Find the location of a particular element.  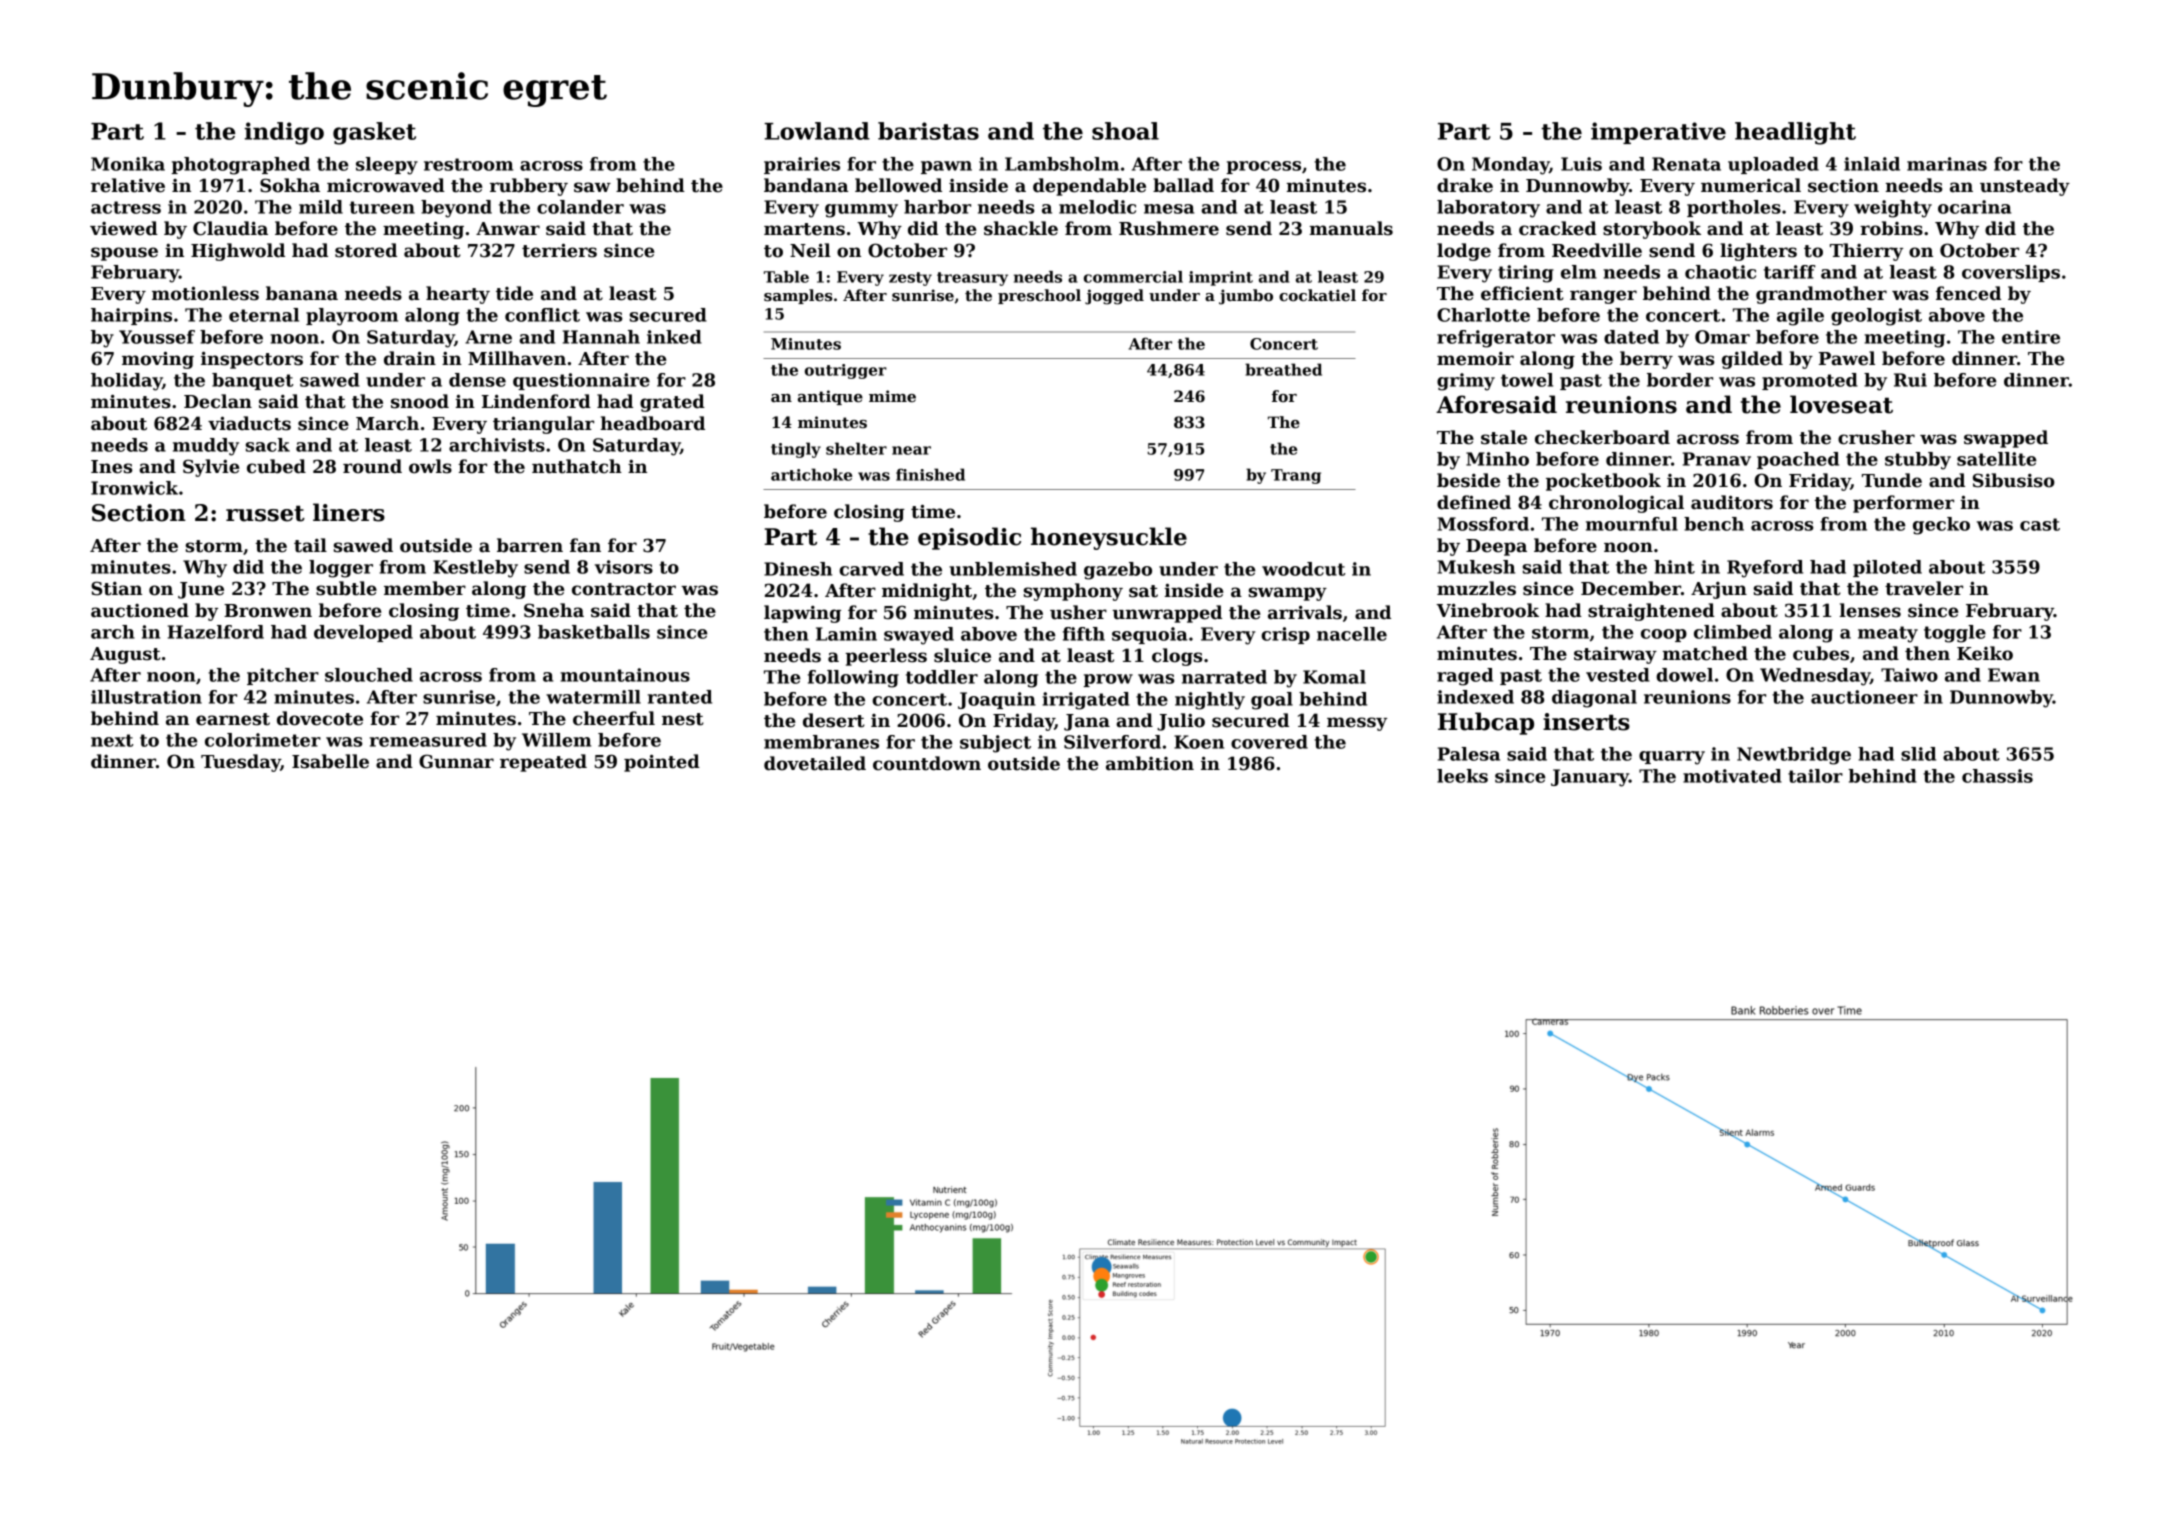

ballad is located at coordinates (1183, 185).
